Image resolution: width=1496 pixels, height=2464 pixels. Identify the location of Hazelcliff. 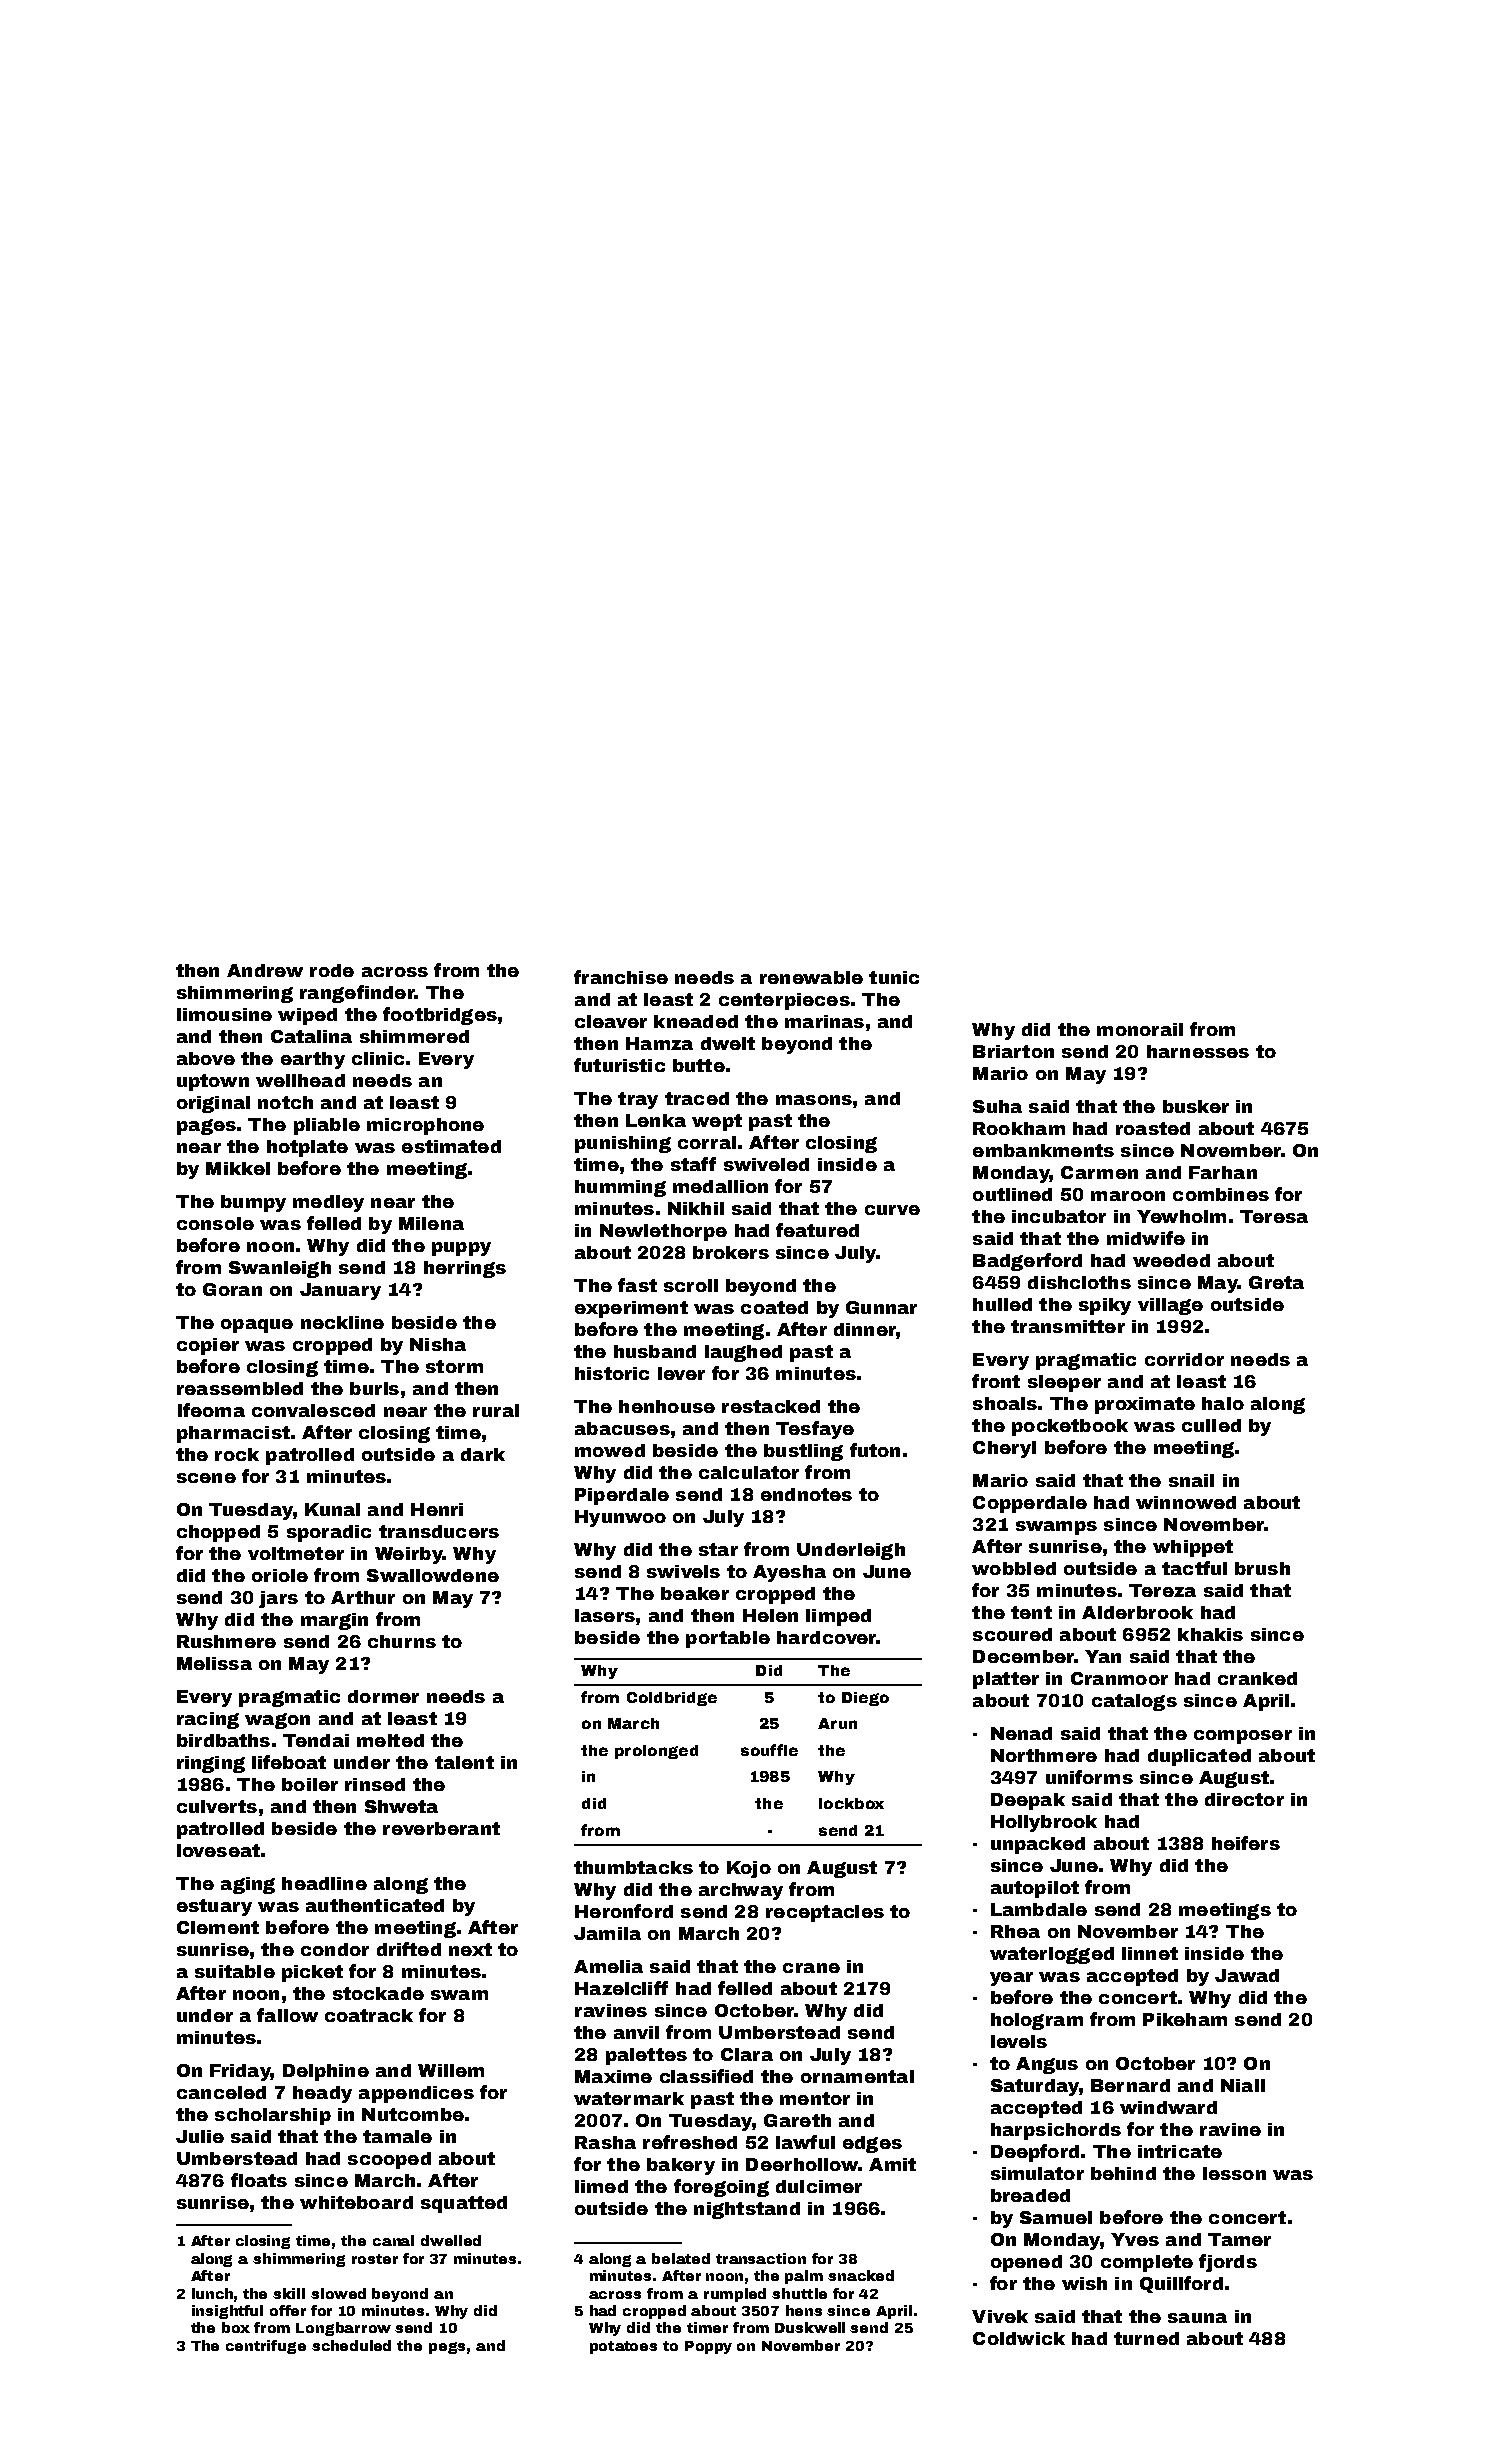
(621, 1988).
